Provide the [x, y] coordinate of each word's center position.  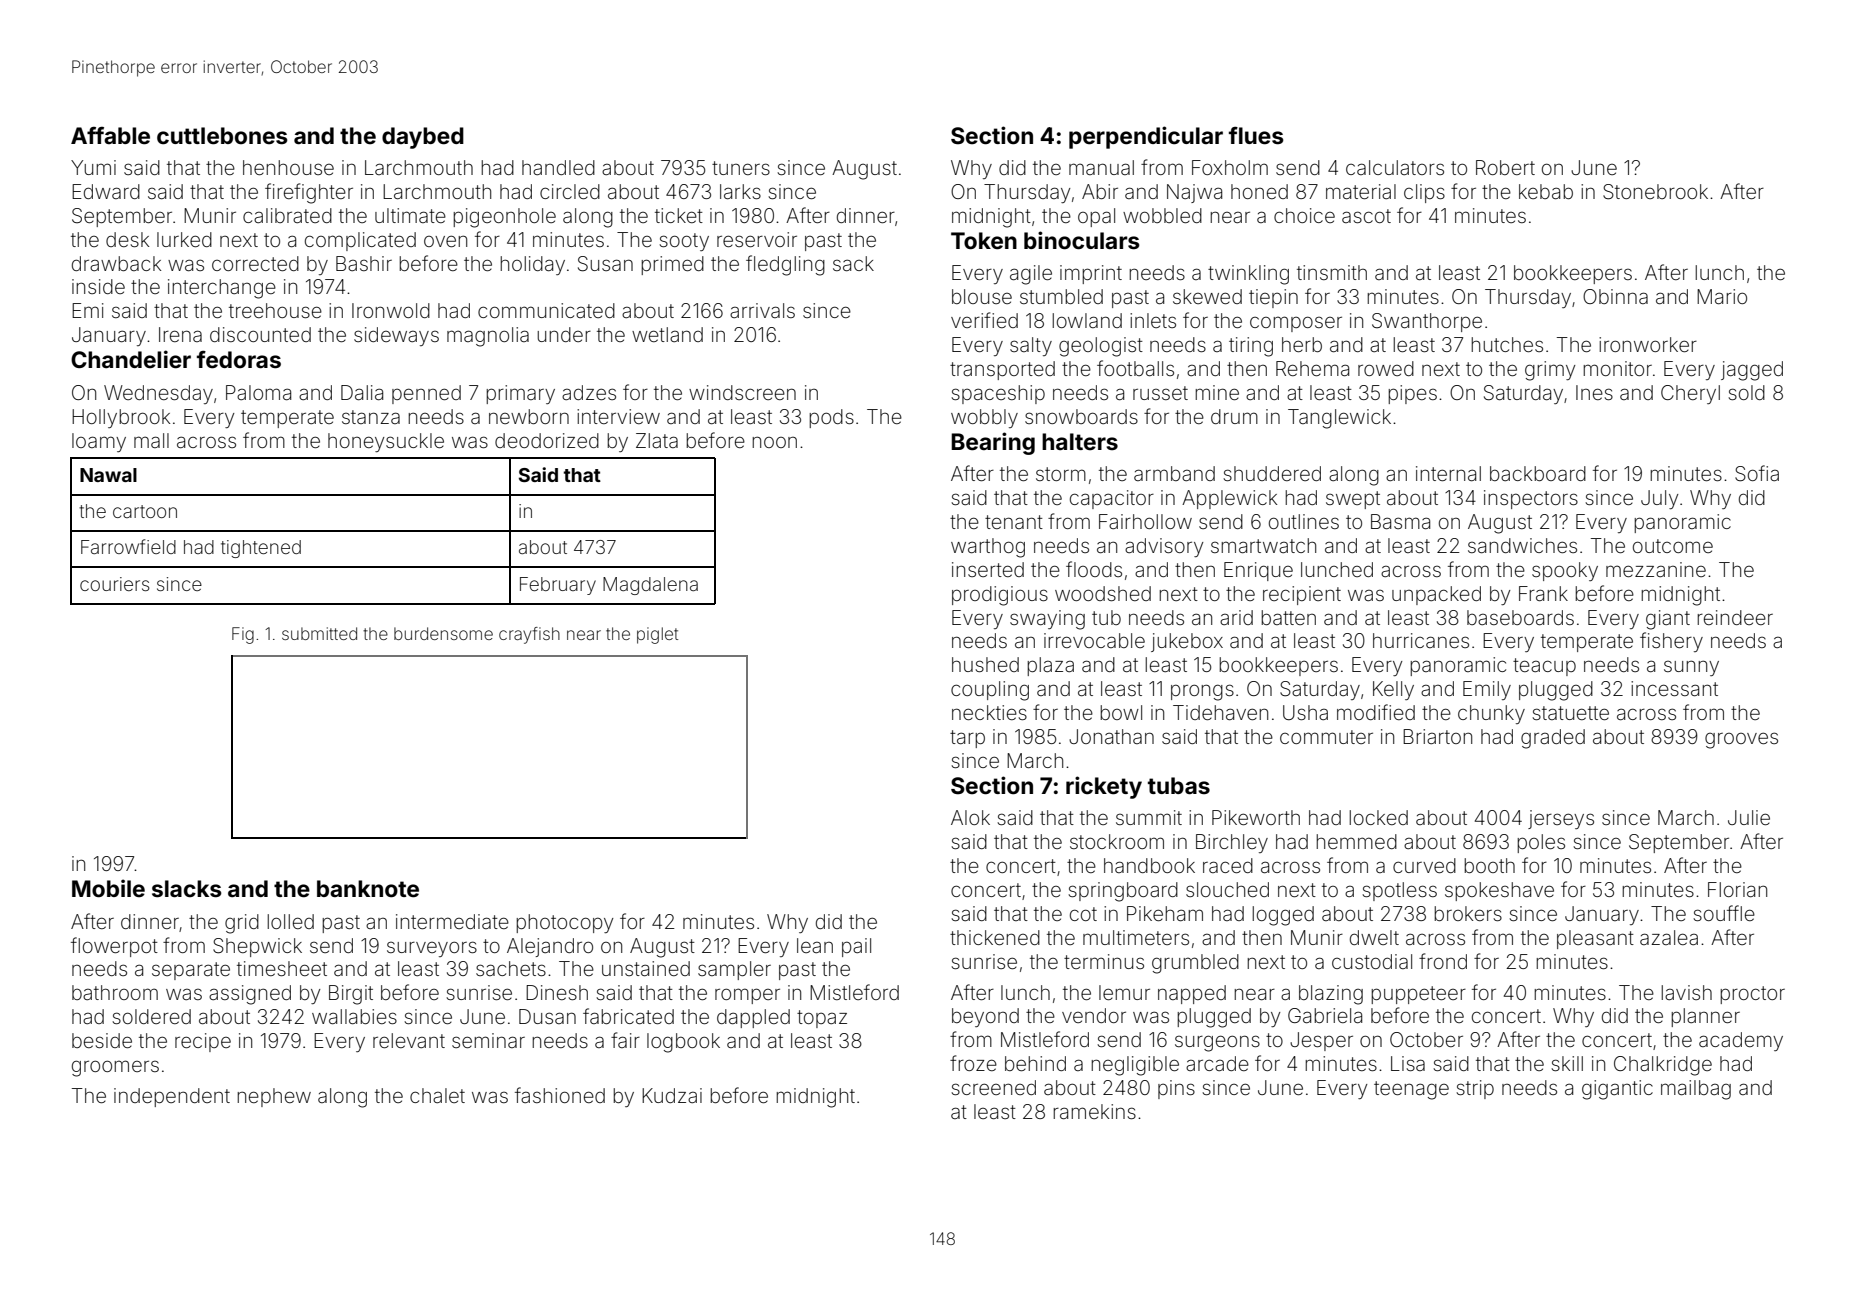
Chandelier [131, 359]
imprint [1091, 274]
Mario [1722, 296]
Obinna [1615, 296]
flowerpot [114, 947]
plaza [1050, 666]
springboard [1123, 892]
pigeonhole [504, 218]
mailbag [1696, 1090]
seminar [488, 1040]
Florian [1737, 889]
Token [984, 241]
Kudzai [672, 1095]
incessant [1674, 688]
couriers [115, 584]
